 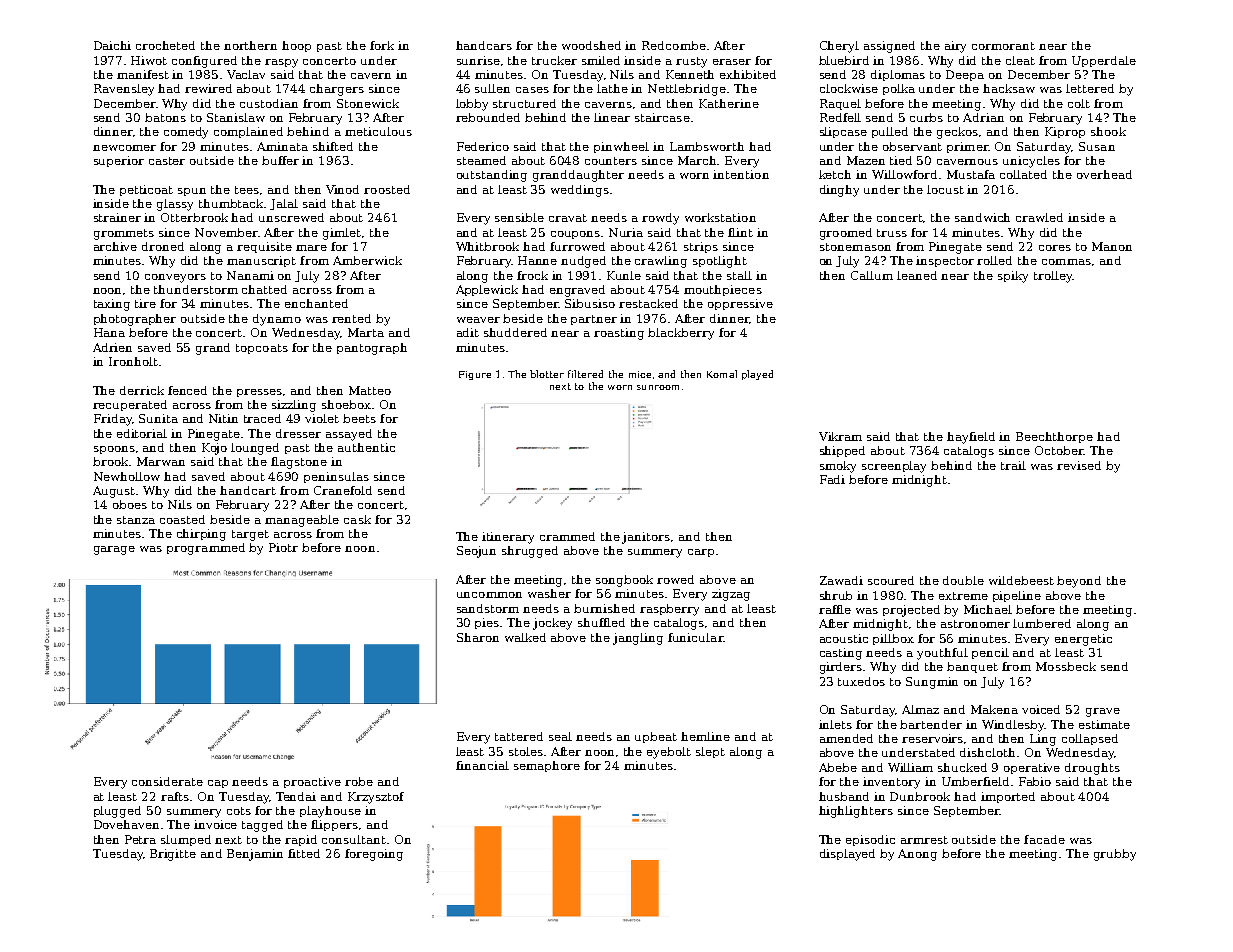 What do you see at coordinates (135, 320) in the screenshot?
I see `photographer` at bounding box center [135, 320].
